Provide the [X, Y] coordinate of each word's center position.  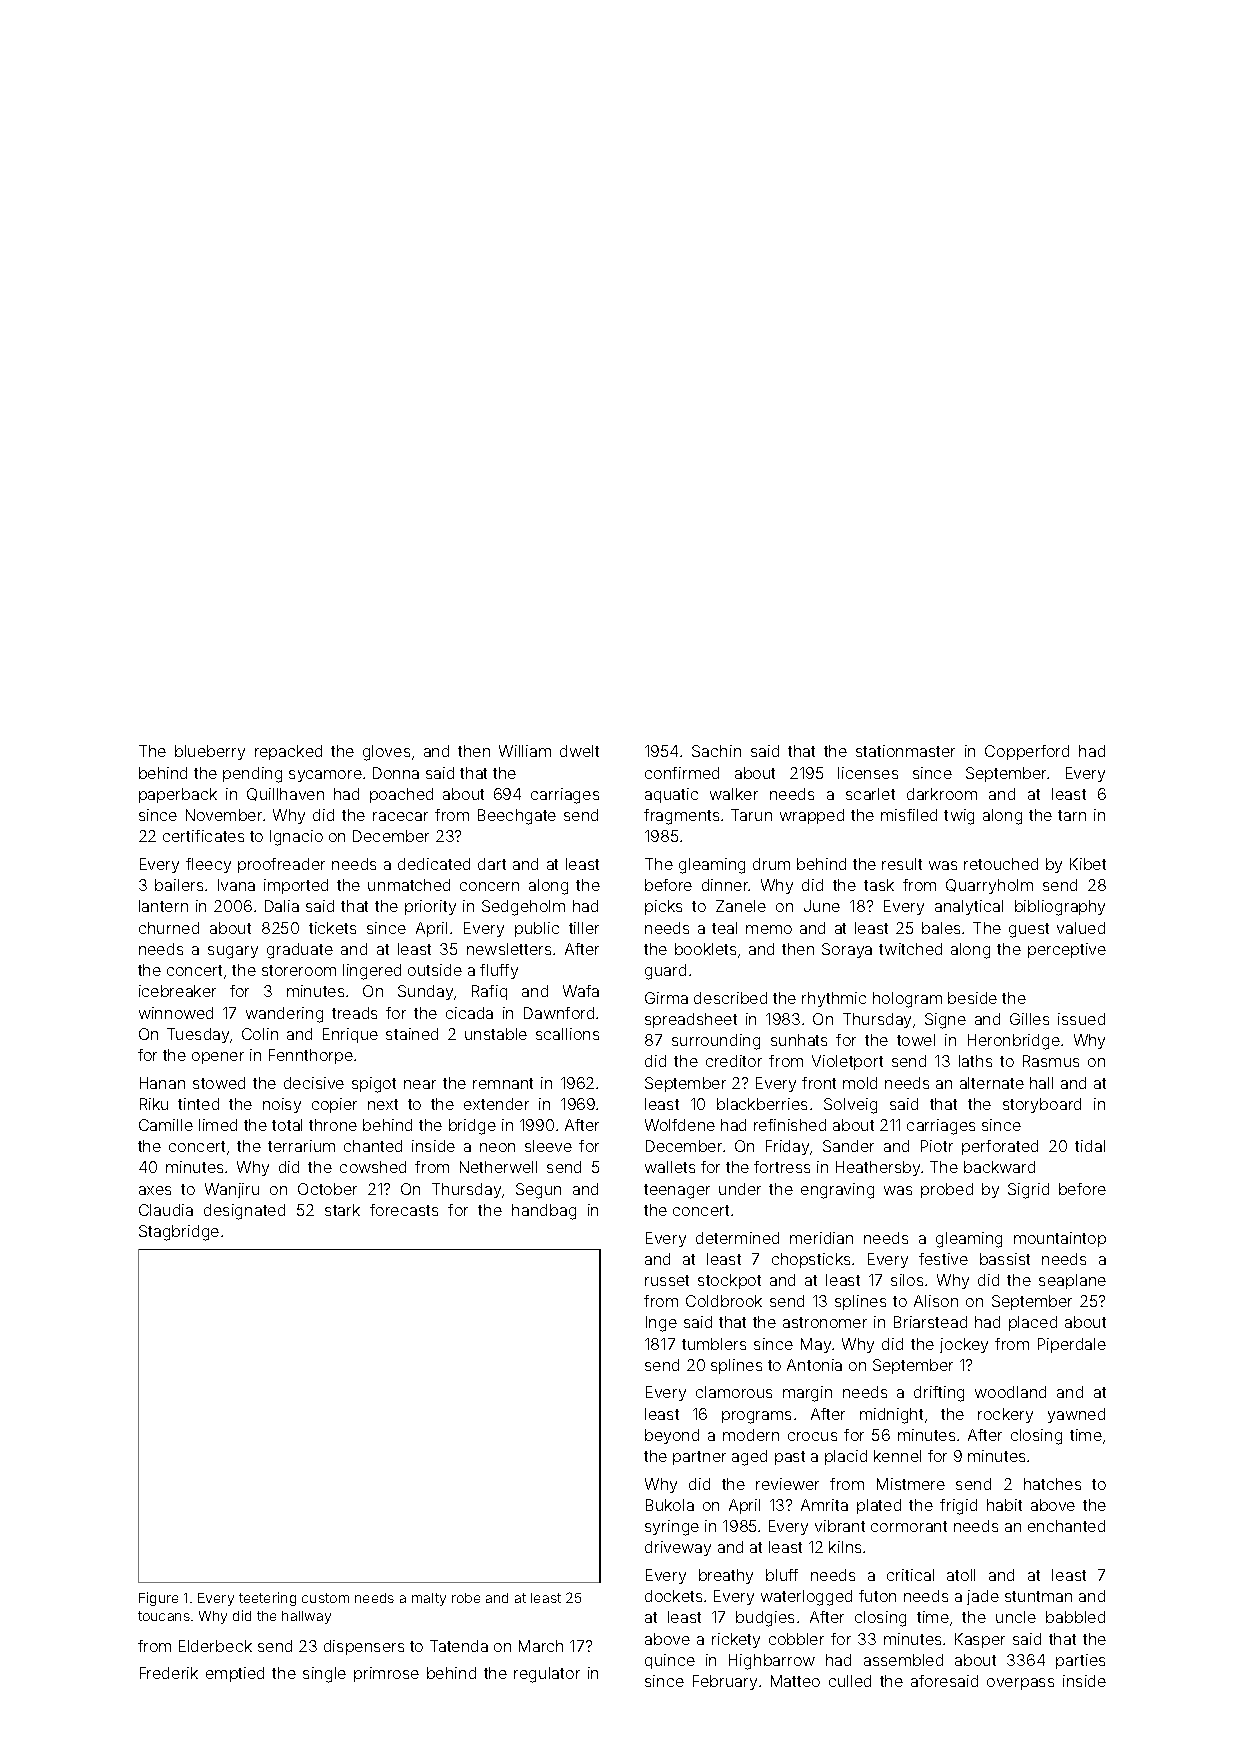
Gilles [1029, 1019]
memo [769, 929]
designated [244, 1212]
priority [430, 907]
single [324, 1675]
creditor [734, 1061]
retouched [1001, 864]
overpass [1020, 1684]
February [725, 1682]
